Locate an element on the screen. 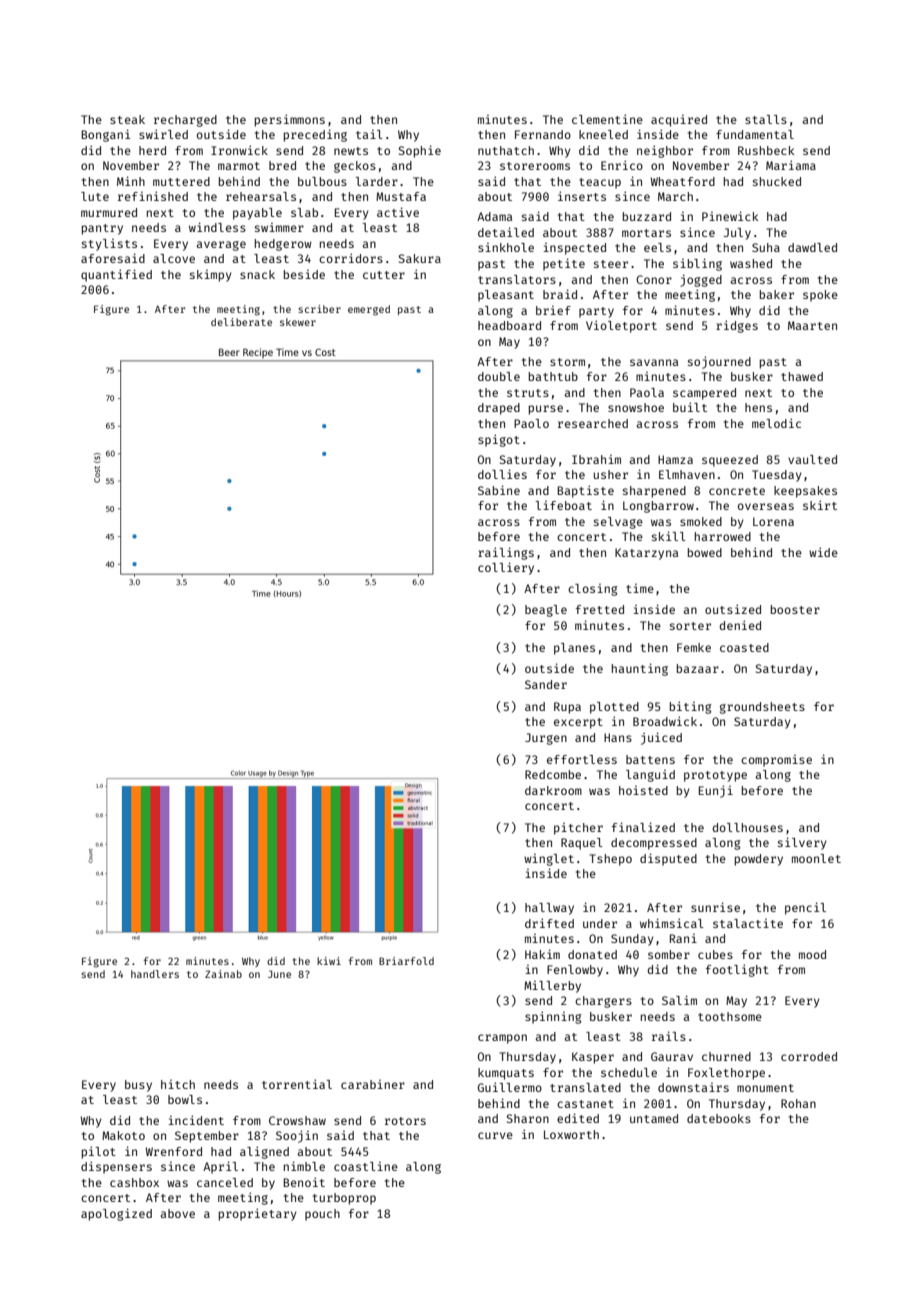 The width and height of the screenshot is (924, 1308). canceled is located at coordinates (225, 1182).
